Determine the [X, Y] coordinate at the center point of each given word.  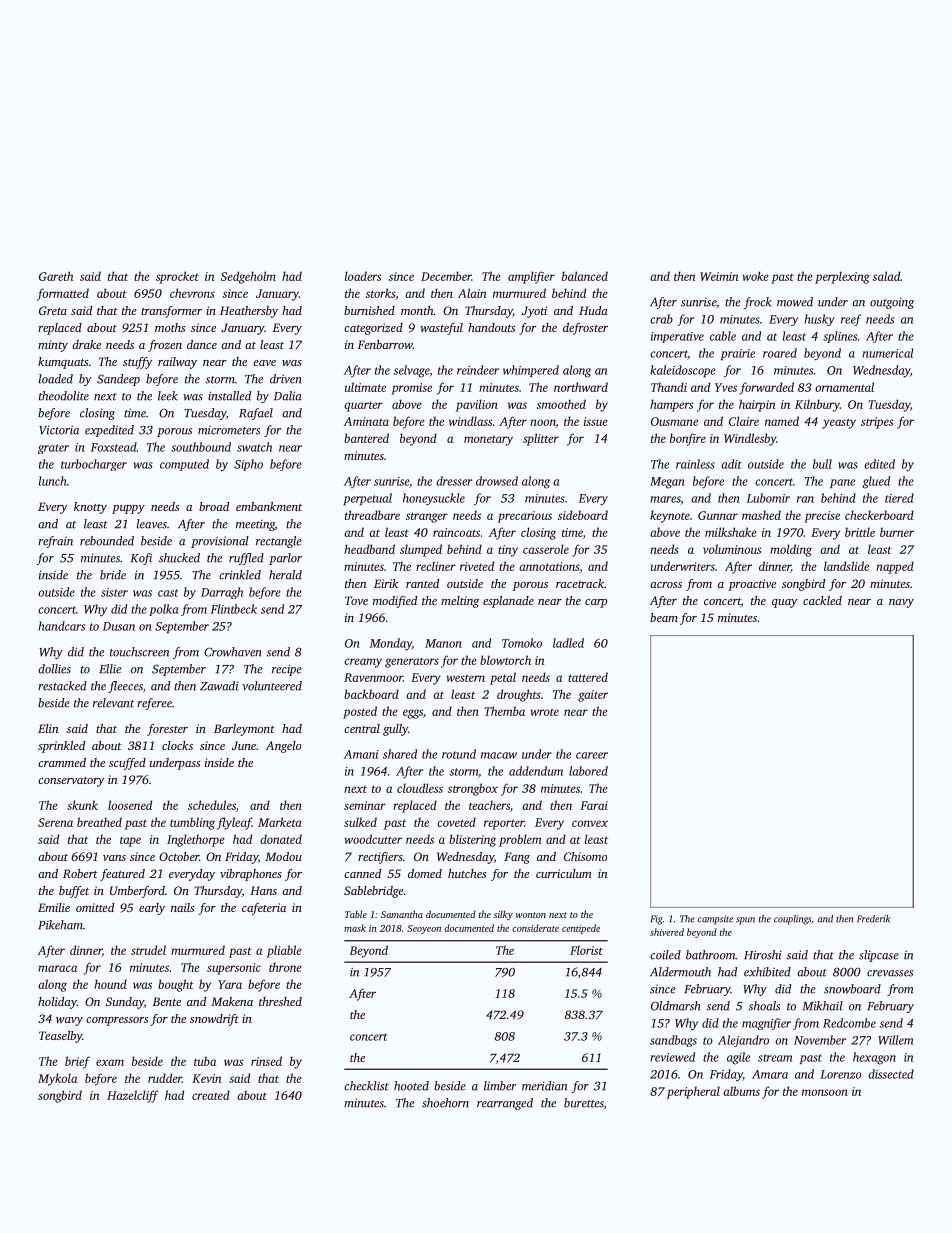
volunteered [272, 686]
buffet [74, 892]
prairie [738, 354]
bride [113, 575]
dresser [454, 481]
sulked [360, 822]
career [592, 755]
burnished [369, 310]
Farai [594, 805]
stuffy [138, 363]
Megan [667, 483]
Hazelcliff [133, 1096]
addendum [536, 771]
